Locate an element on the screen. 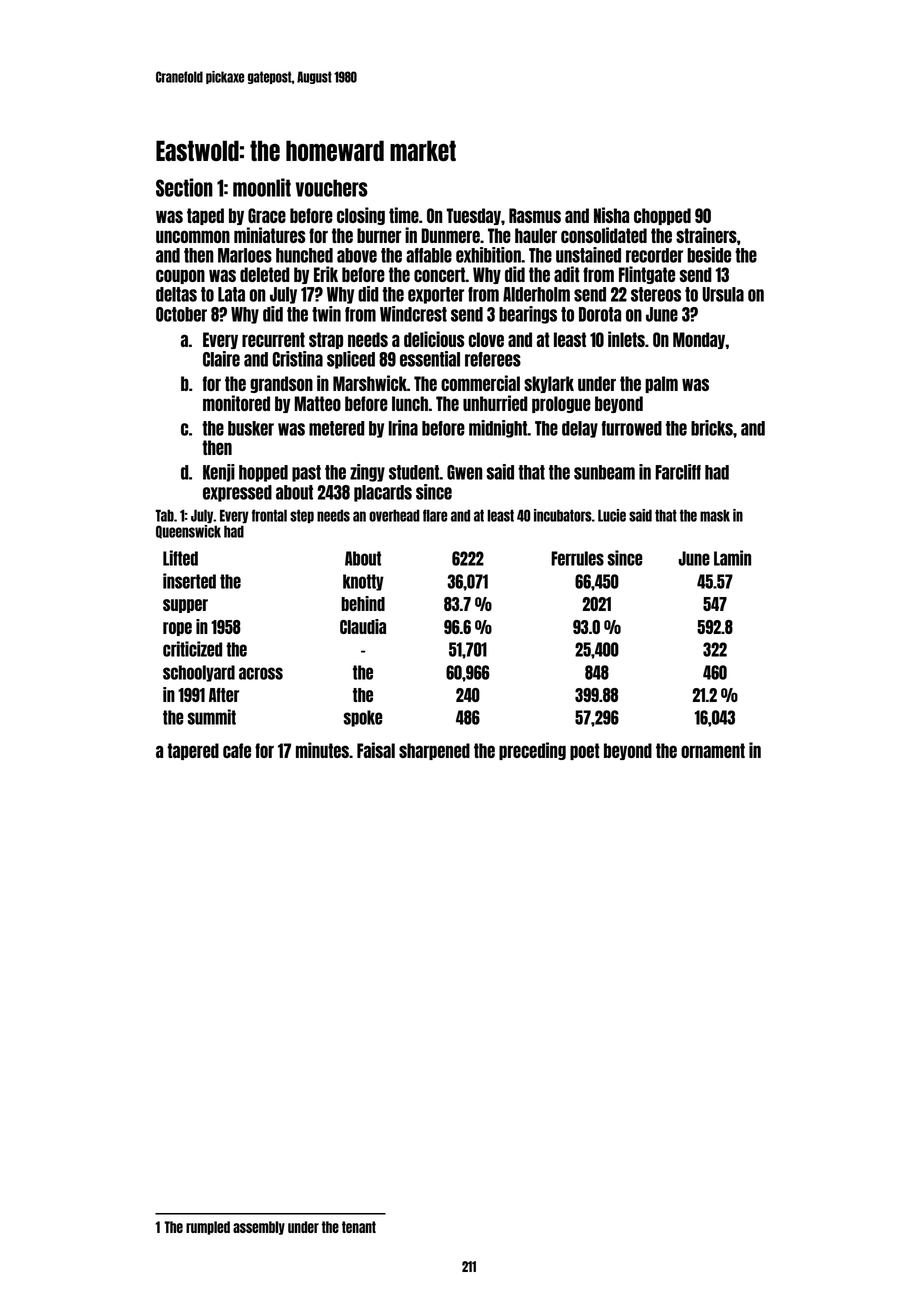 The image size is (924, 1311). Ferrules is located at coordinates (577, 558).
